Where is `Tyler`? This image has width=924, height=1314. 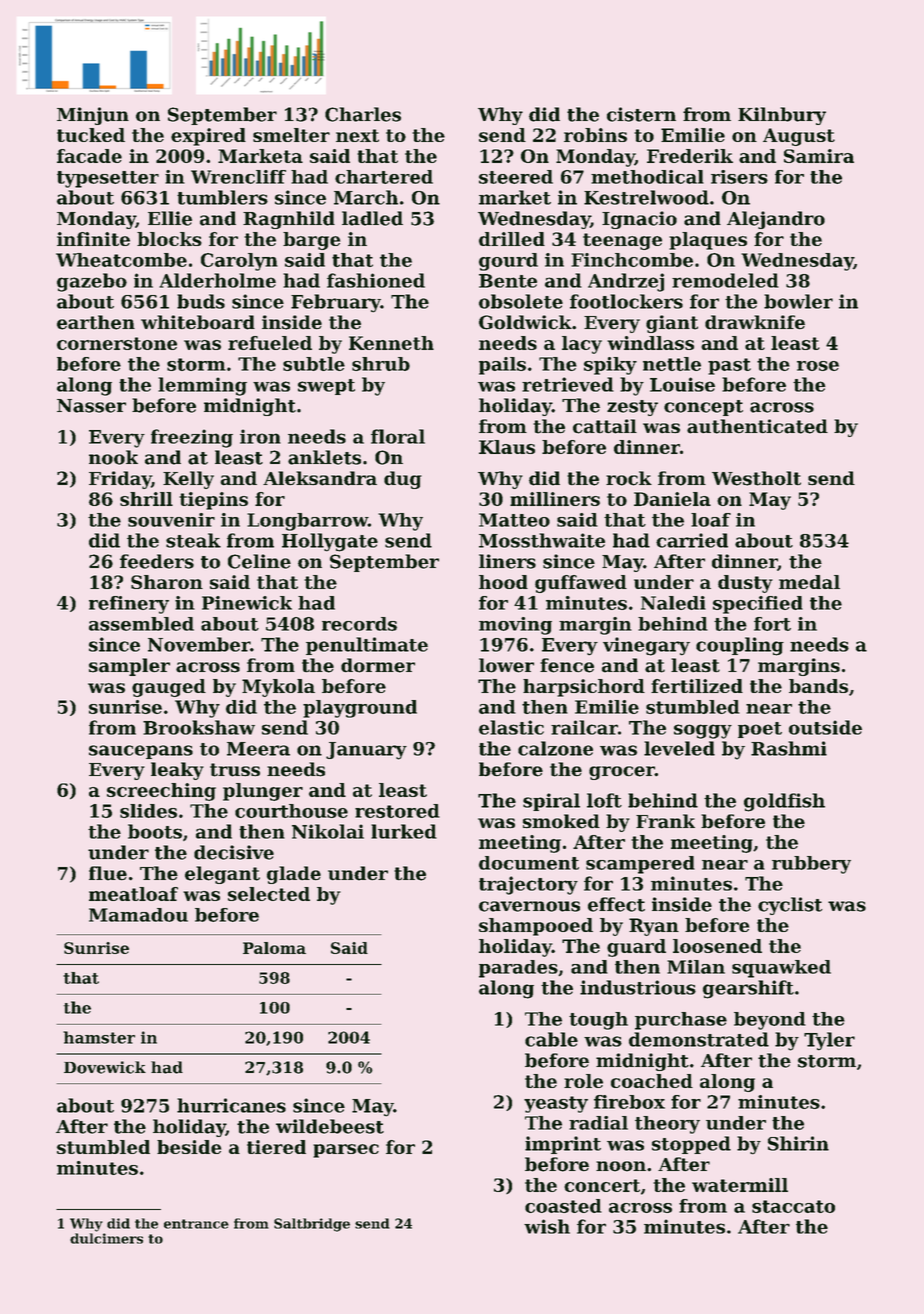 Tyler is located at coordinates (829, 1041).
